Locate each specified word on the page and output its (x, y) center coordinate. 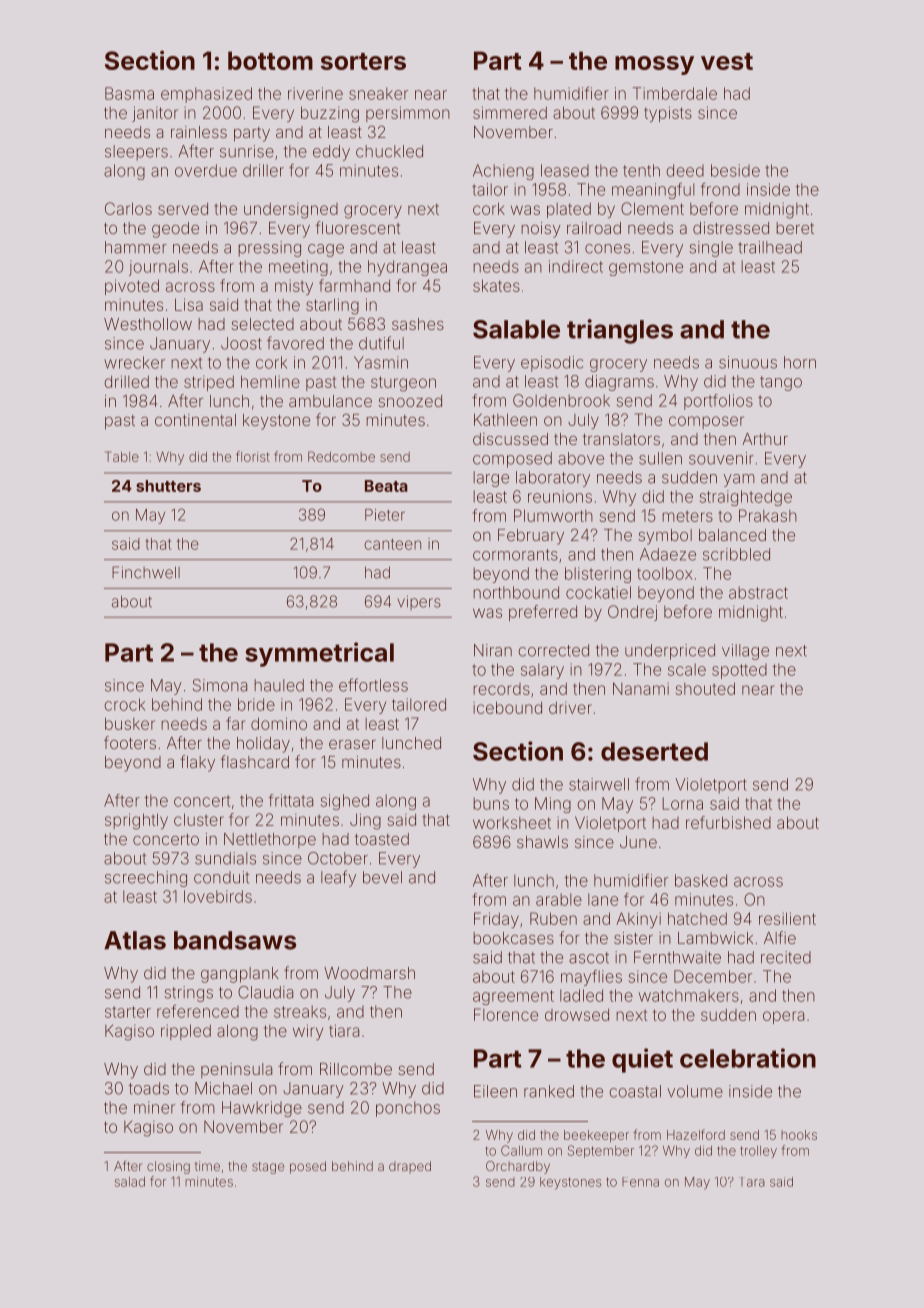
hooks (799, 1135)
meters (687, 516)
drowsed (577, 1014)
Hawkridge (262, 1109)
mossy (654, 65)
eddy (331, 153)
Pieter (385, 515)
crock (125, 704)
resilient (787, 918)
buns (491, 803)
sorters (363, 61)
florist (253, 456)
